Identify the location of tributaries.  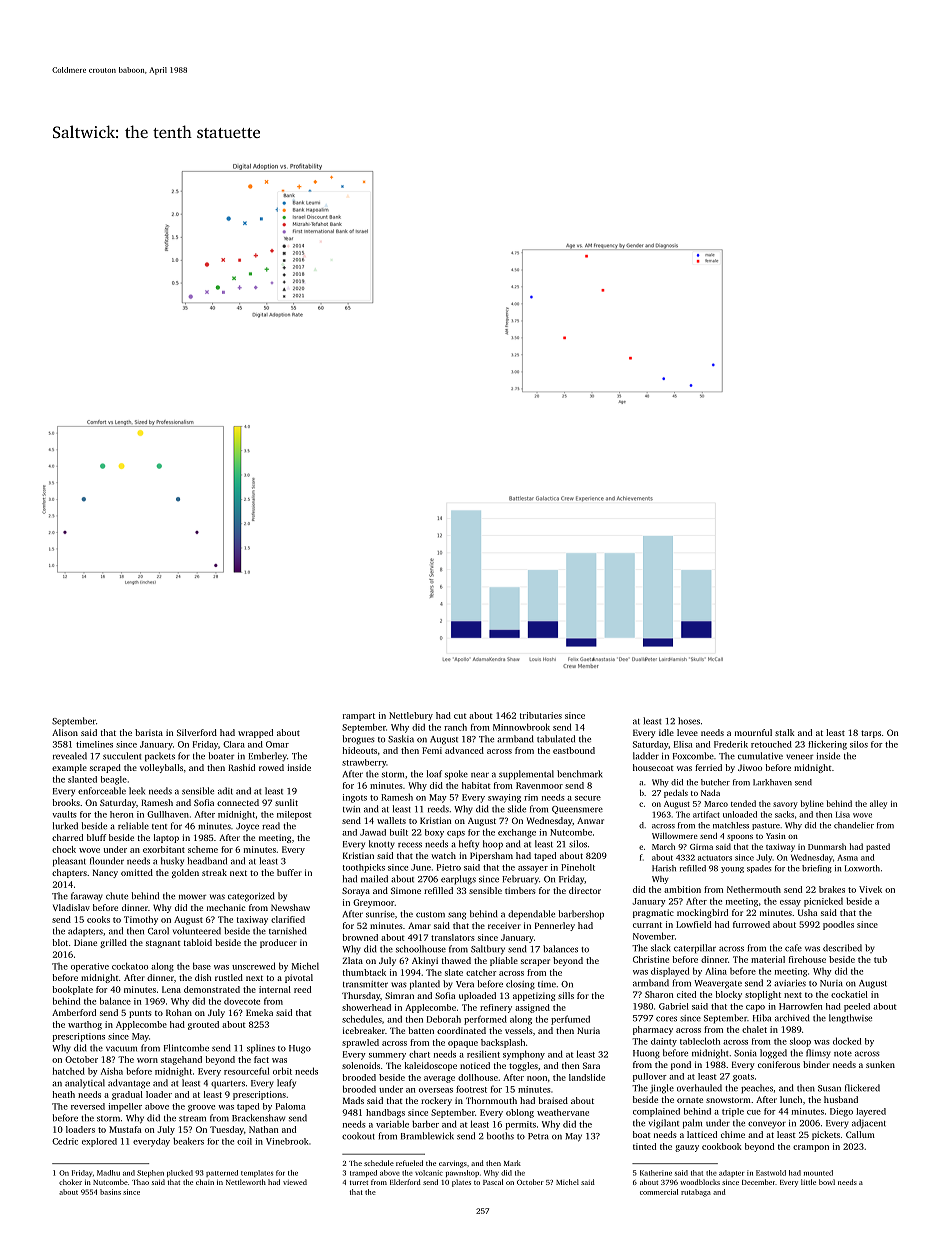
(541, 715).
